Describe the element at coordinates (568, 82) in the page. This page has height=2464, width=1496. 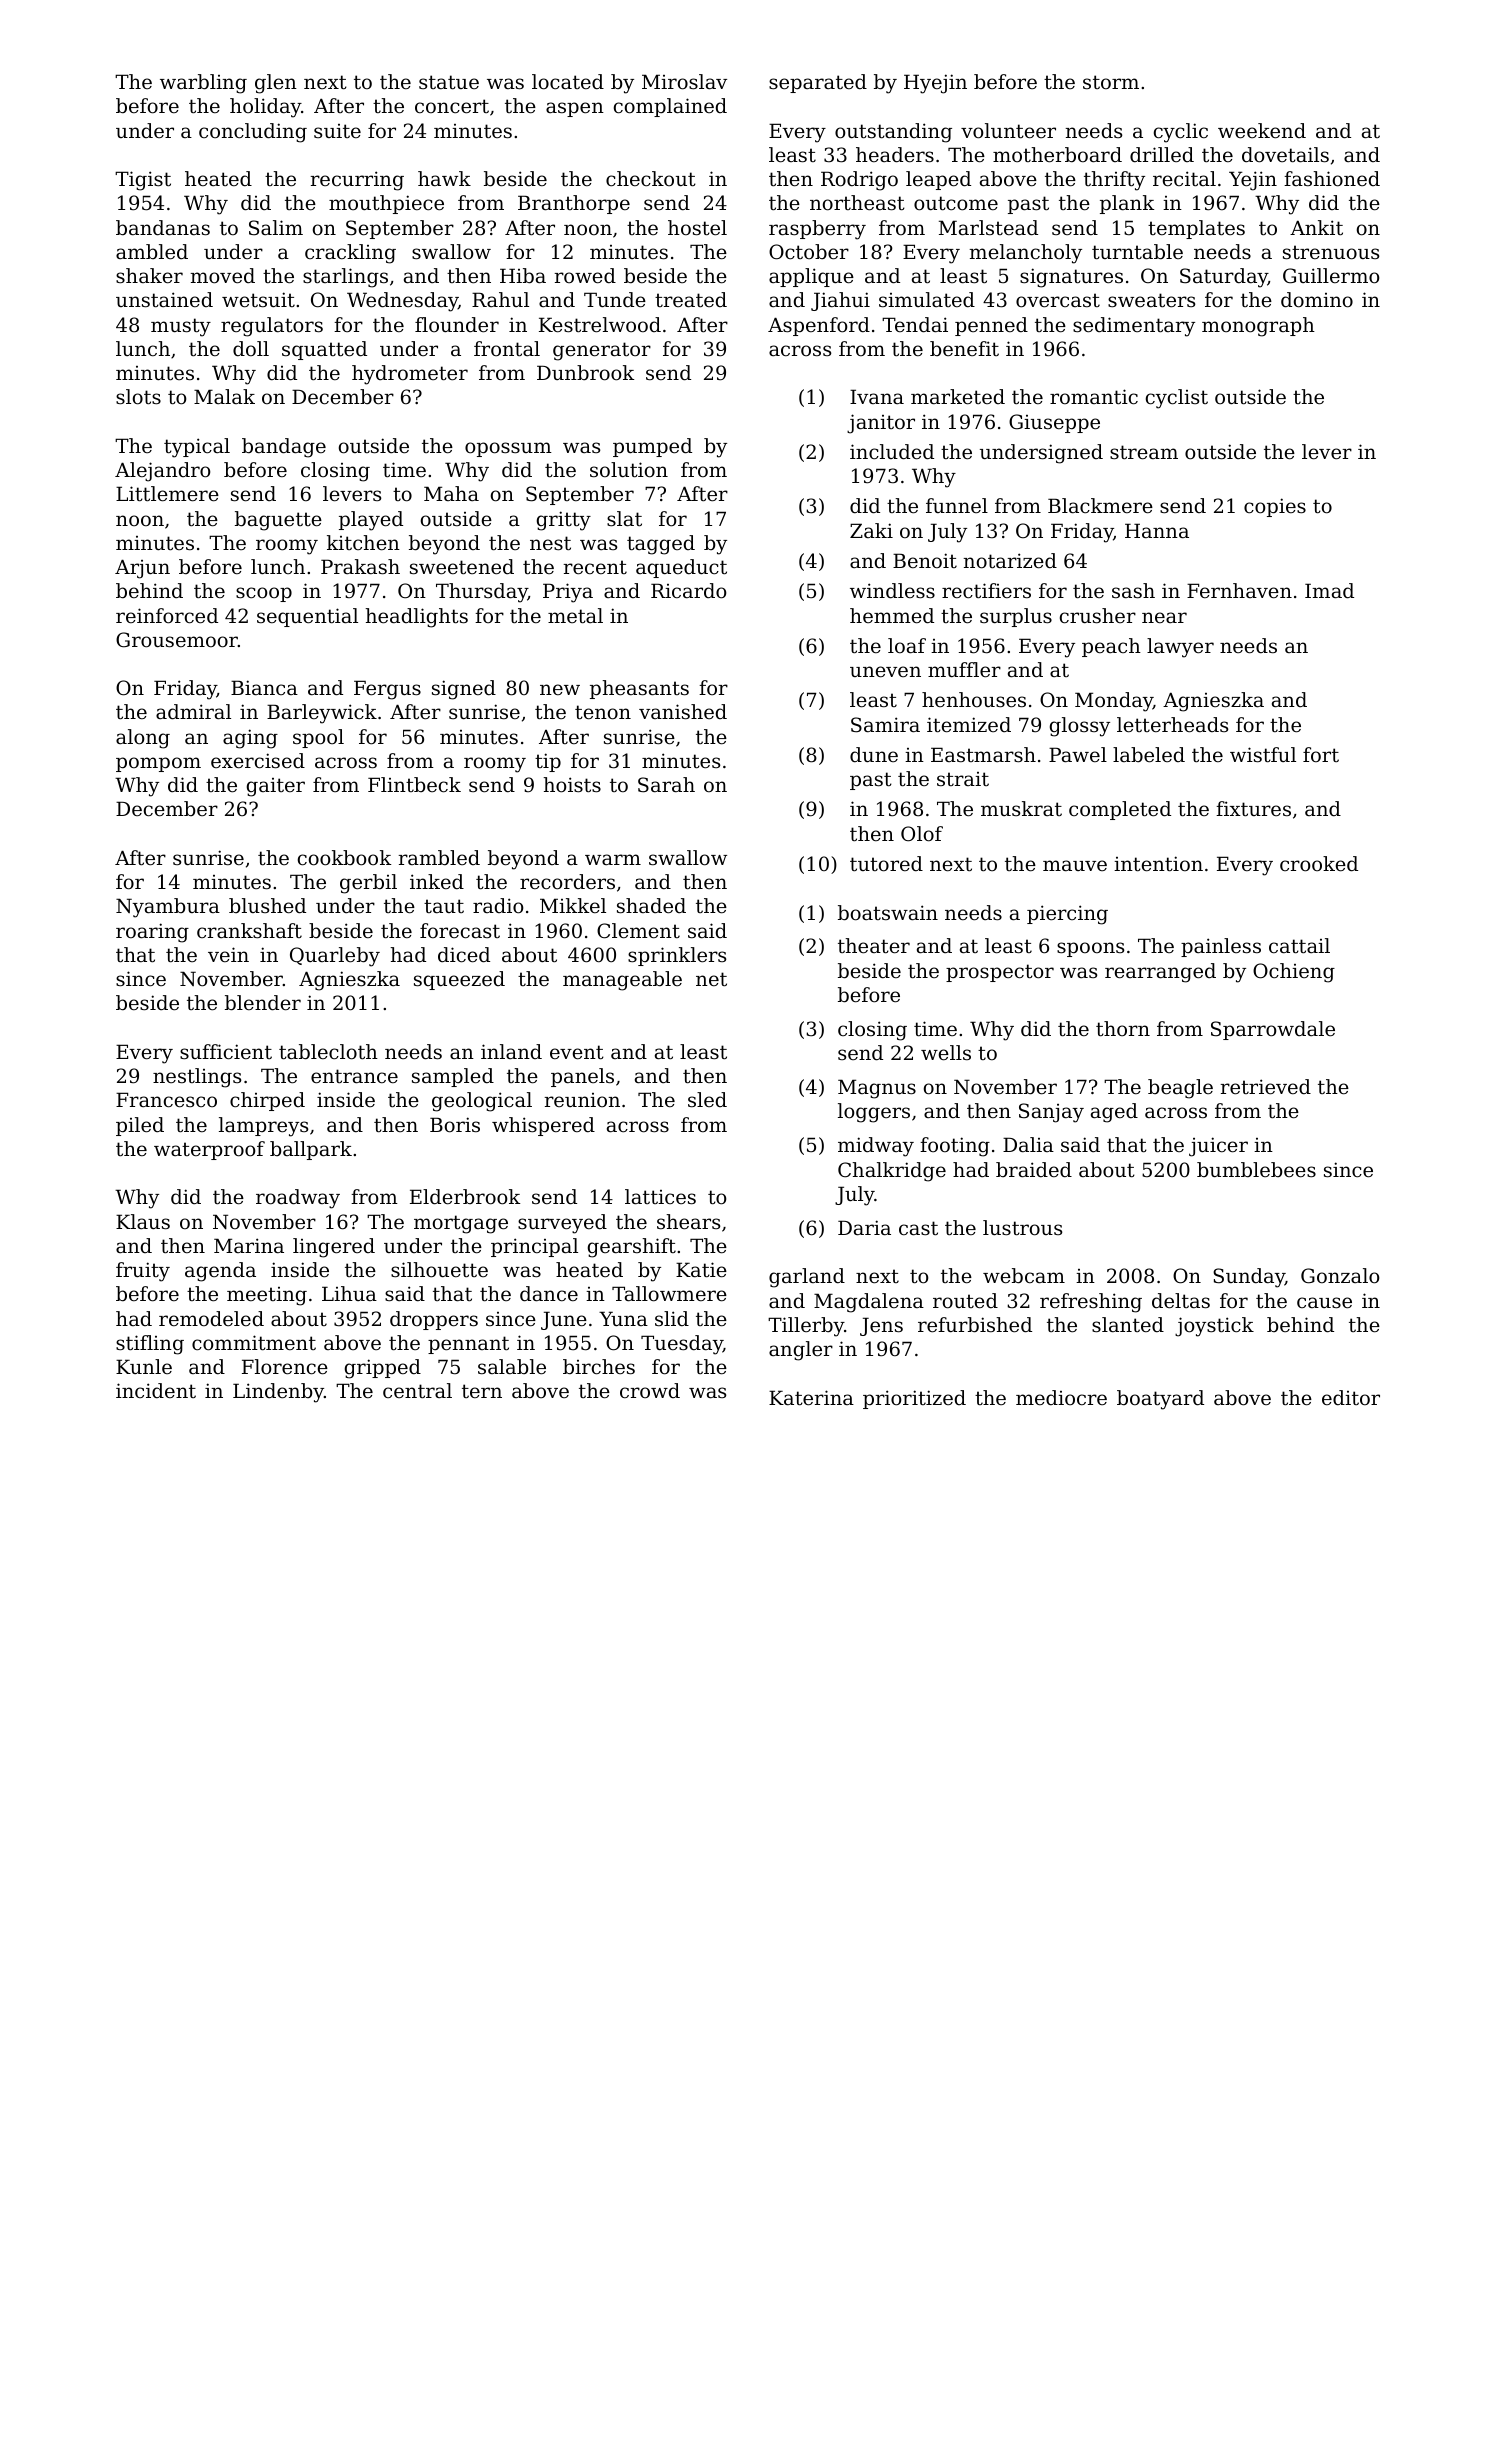
I see `located` at that location.
